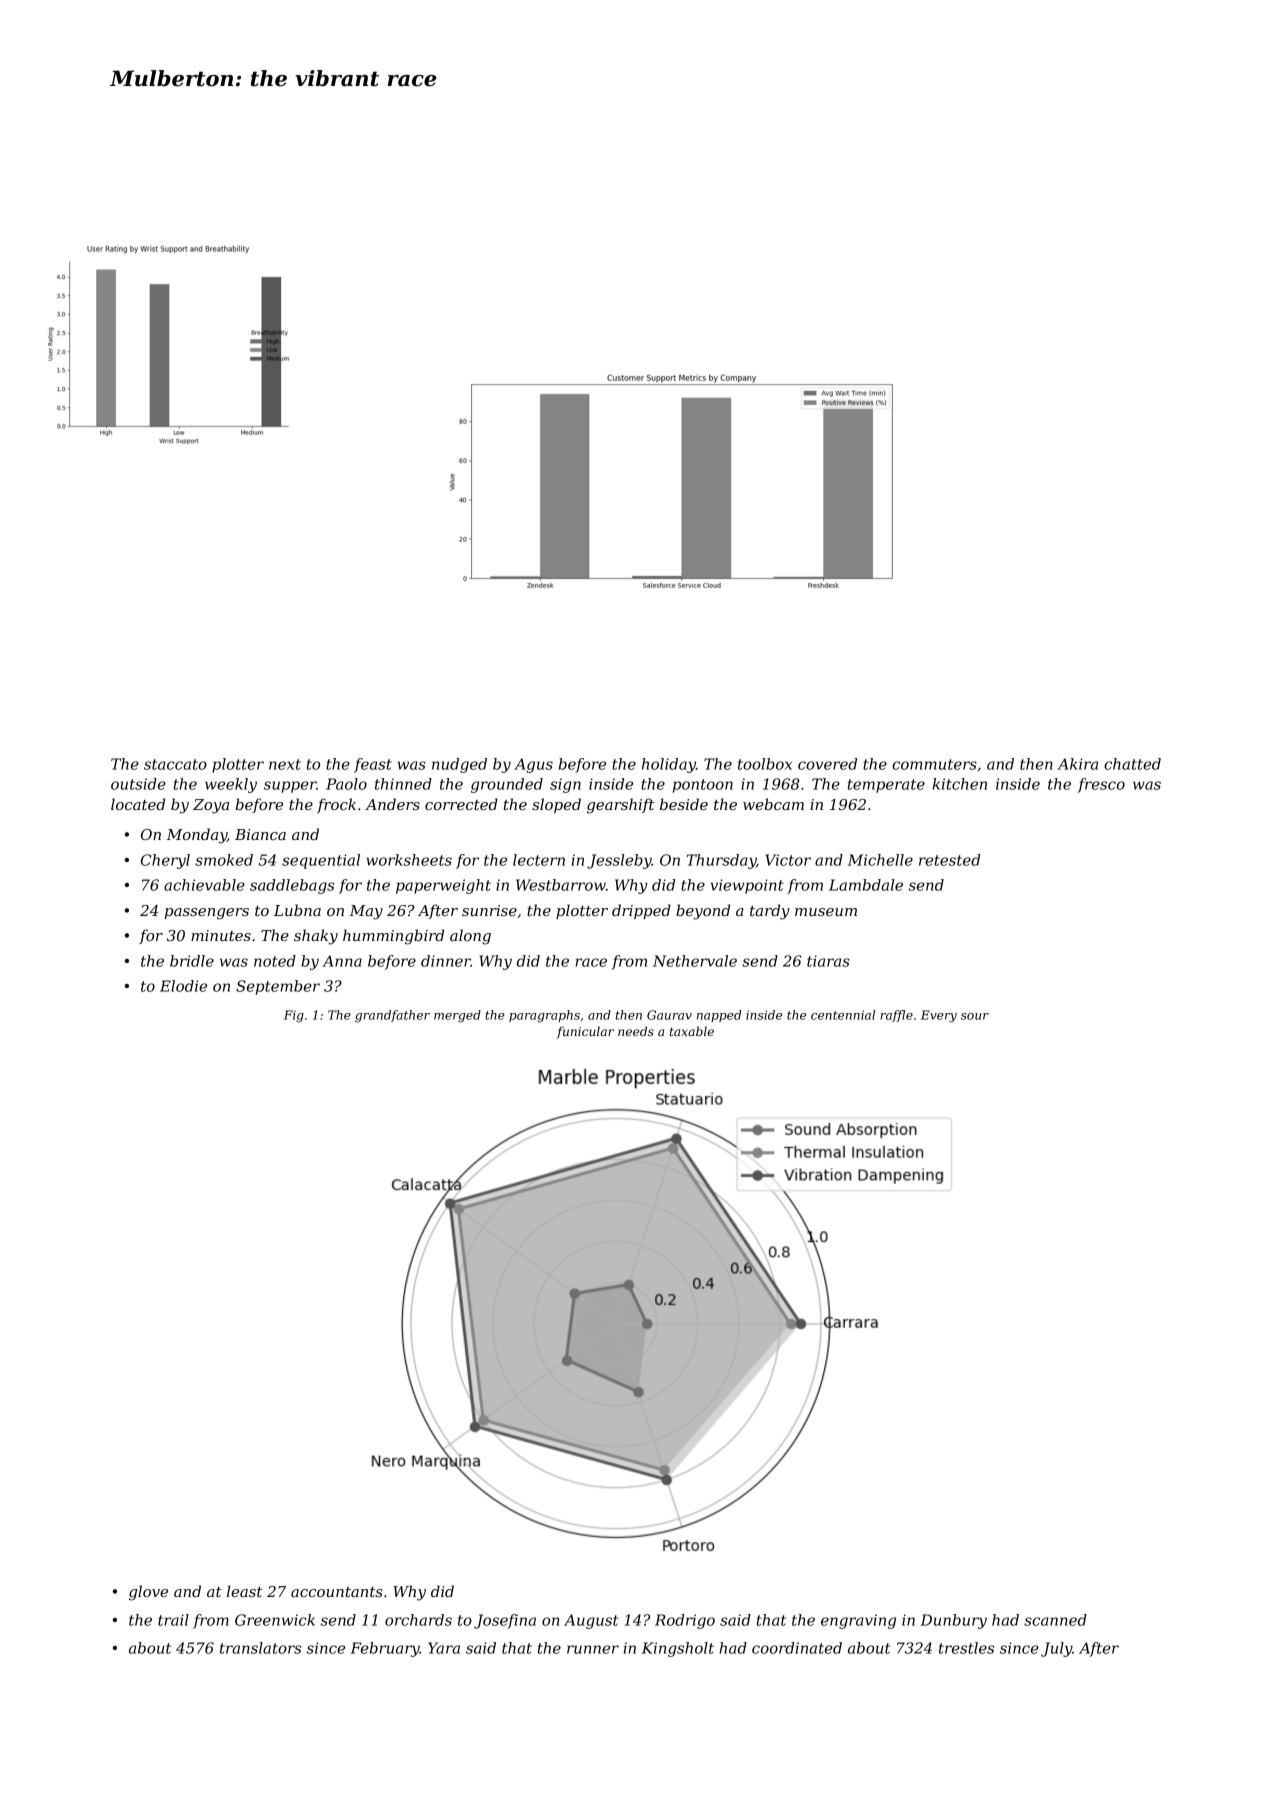 The height and width of the image is (1800, 1272). I want to click on funicular, so click(585, 1032).
